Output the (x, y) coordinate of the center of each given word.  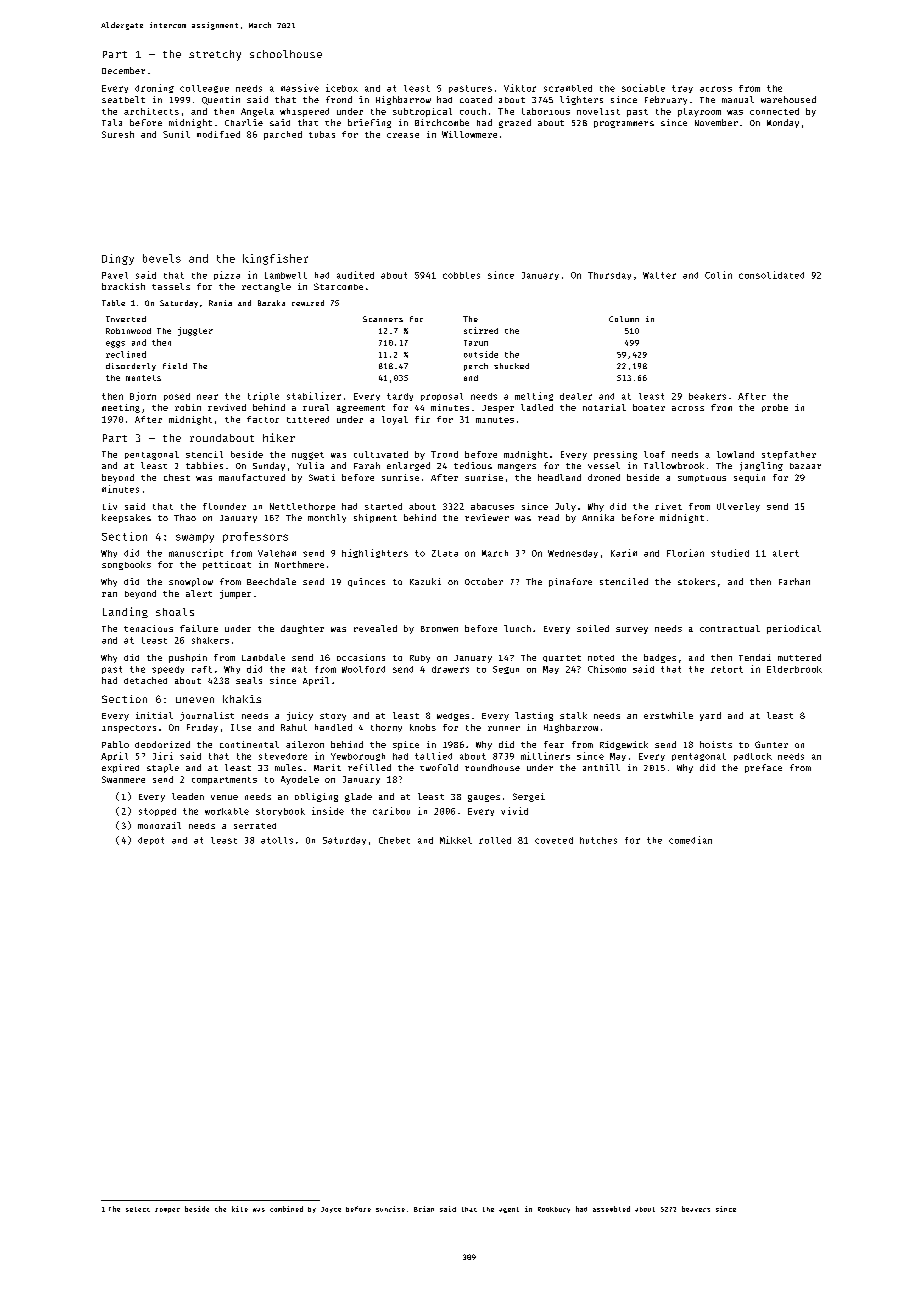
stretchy (215, 55)
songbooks (126, 565)
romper (167, 1210)
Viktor (520, 88)
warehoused (788, 99)
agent (509, 1210)
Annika (598, 517)
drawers (450, 669)
